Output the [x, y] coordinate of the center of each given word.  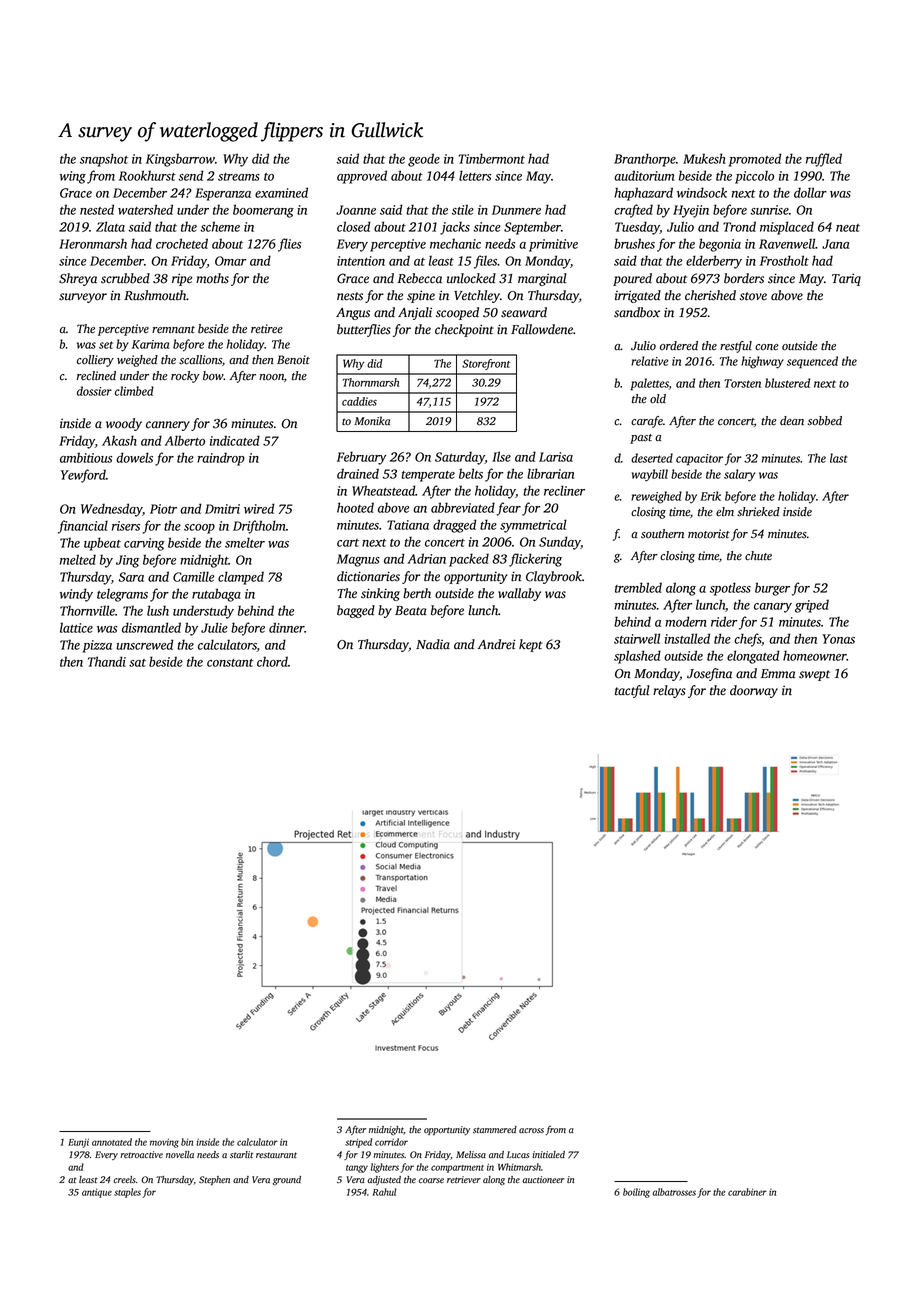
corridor [391, 1142]
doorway [754, 691]
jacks [455, 228]
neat [848, 228]
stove [753, 296]
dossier [94, 391]
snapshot [104, 160]
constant [230, 663]
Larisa [556, 457]
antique [97, 1193]
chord [272, 661]
